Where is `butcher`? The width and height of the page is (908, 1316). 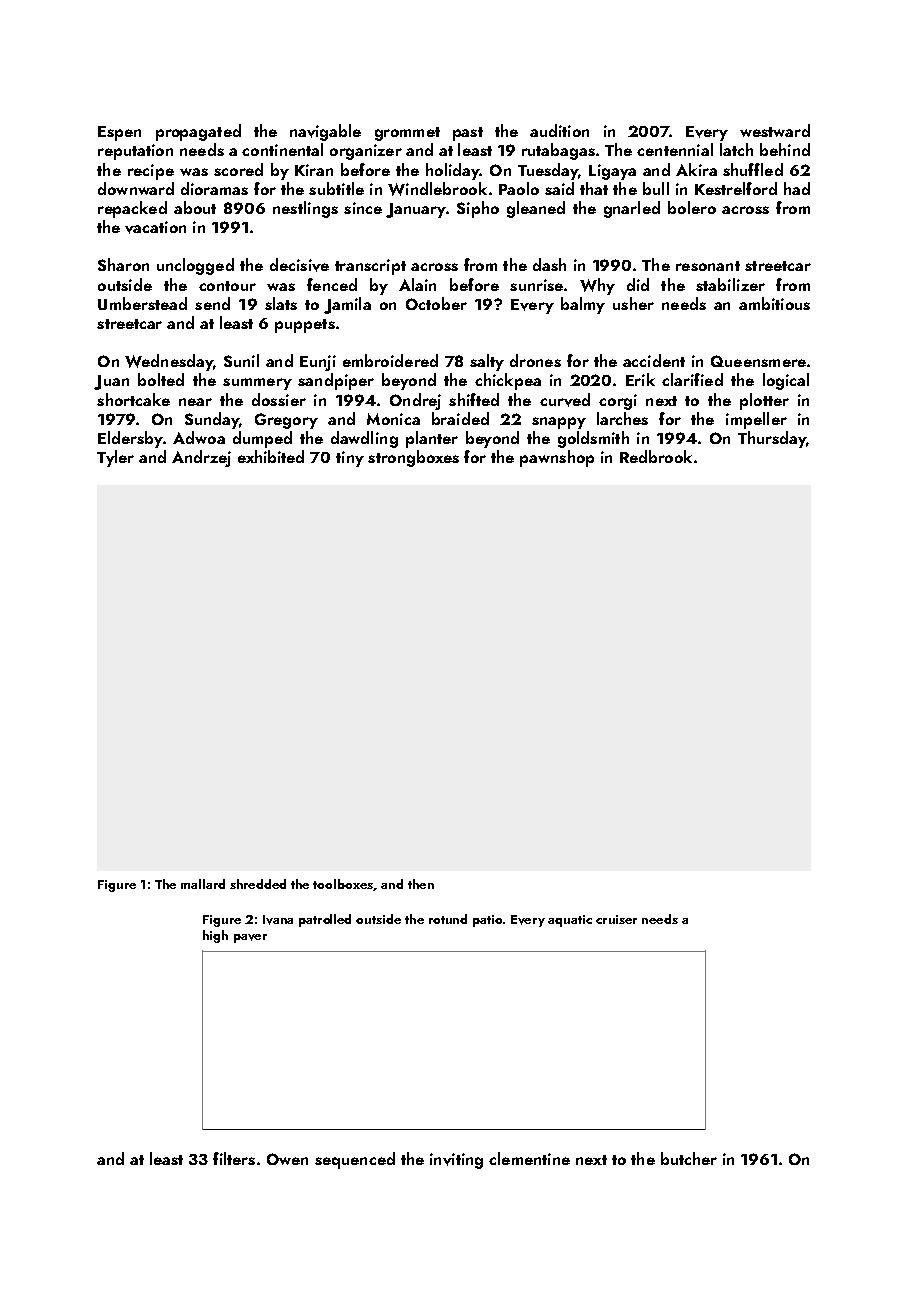 butcher is located at coordinates (689, 1158).
